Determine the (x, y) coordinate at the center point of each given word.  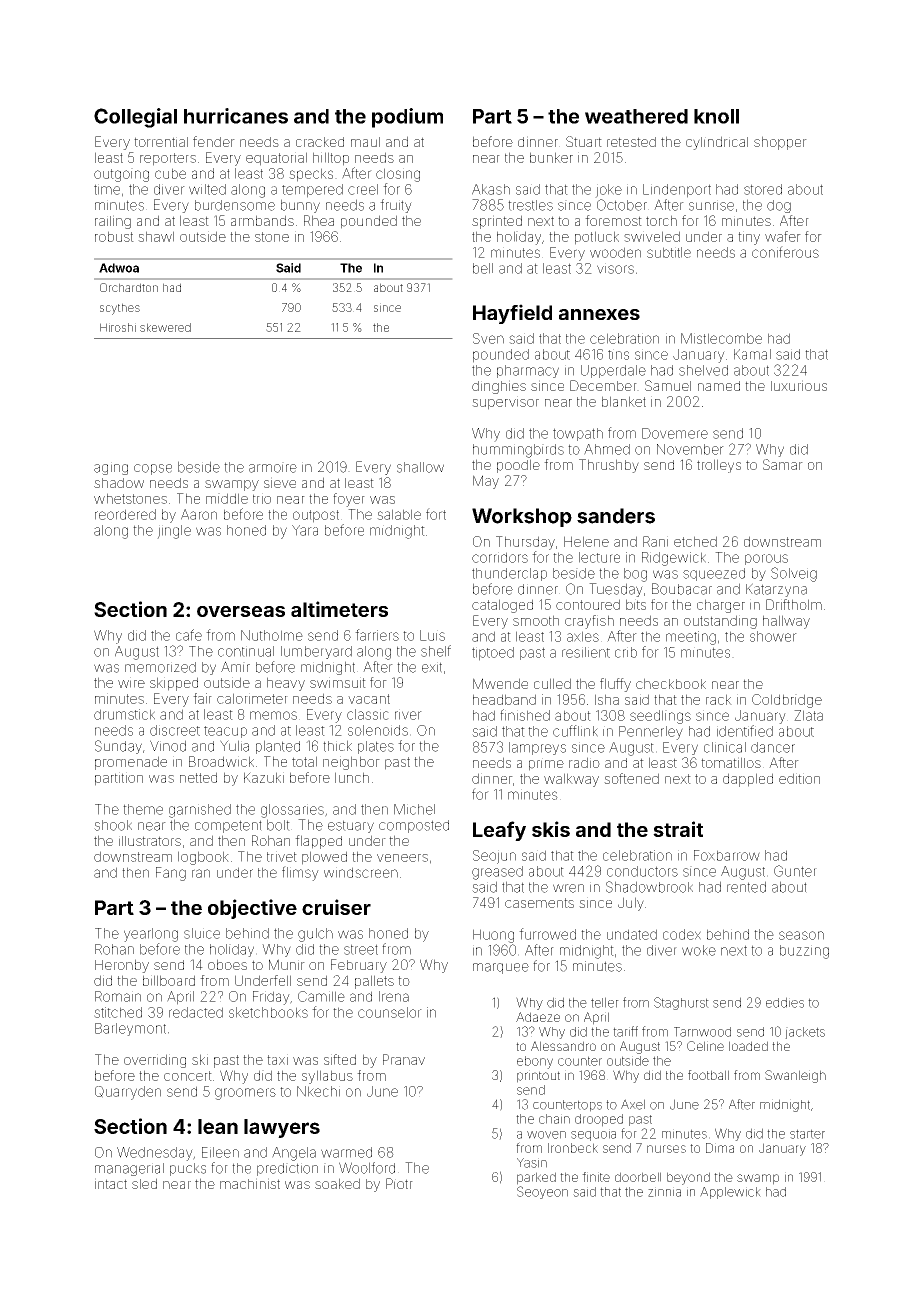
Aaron (199, 514)
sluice (202, 933)
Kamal (752, 354)
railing (113, 222)
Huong (493, 936)
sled (144, 1183)
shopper (780, 143)
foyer (349, 500)
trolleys (719, 466)
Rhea (319, 220)
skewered (165, 327)
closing (398, 175)
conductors (642, 871)
